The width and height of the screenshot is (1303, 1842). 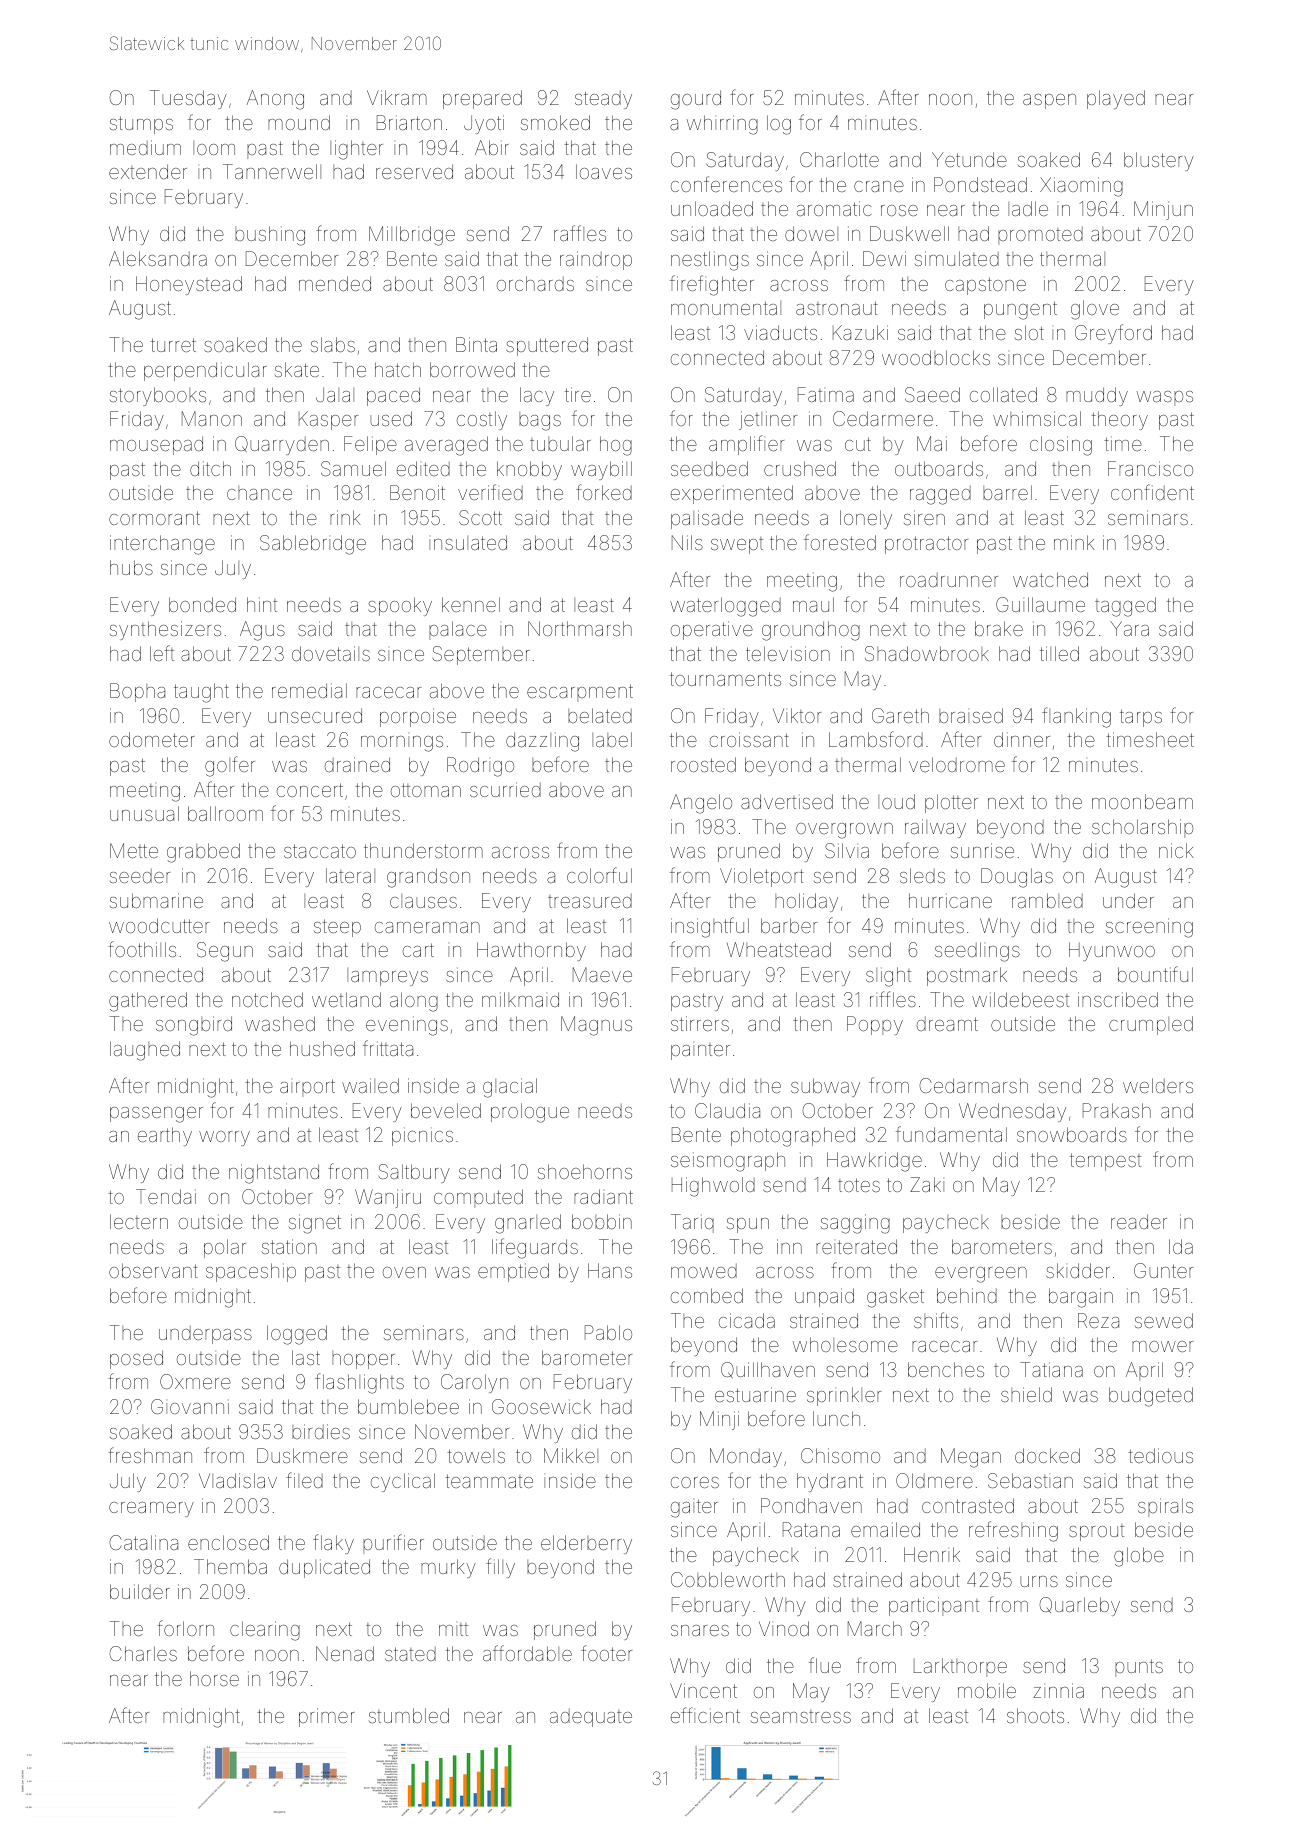 What do you see at coordinates (1116, 99) in the screenshot?
I see `played` at bounding box center [1116, 99].
